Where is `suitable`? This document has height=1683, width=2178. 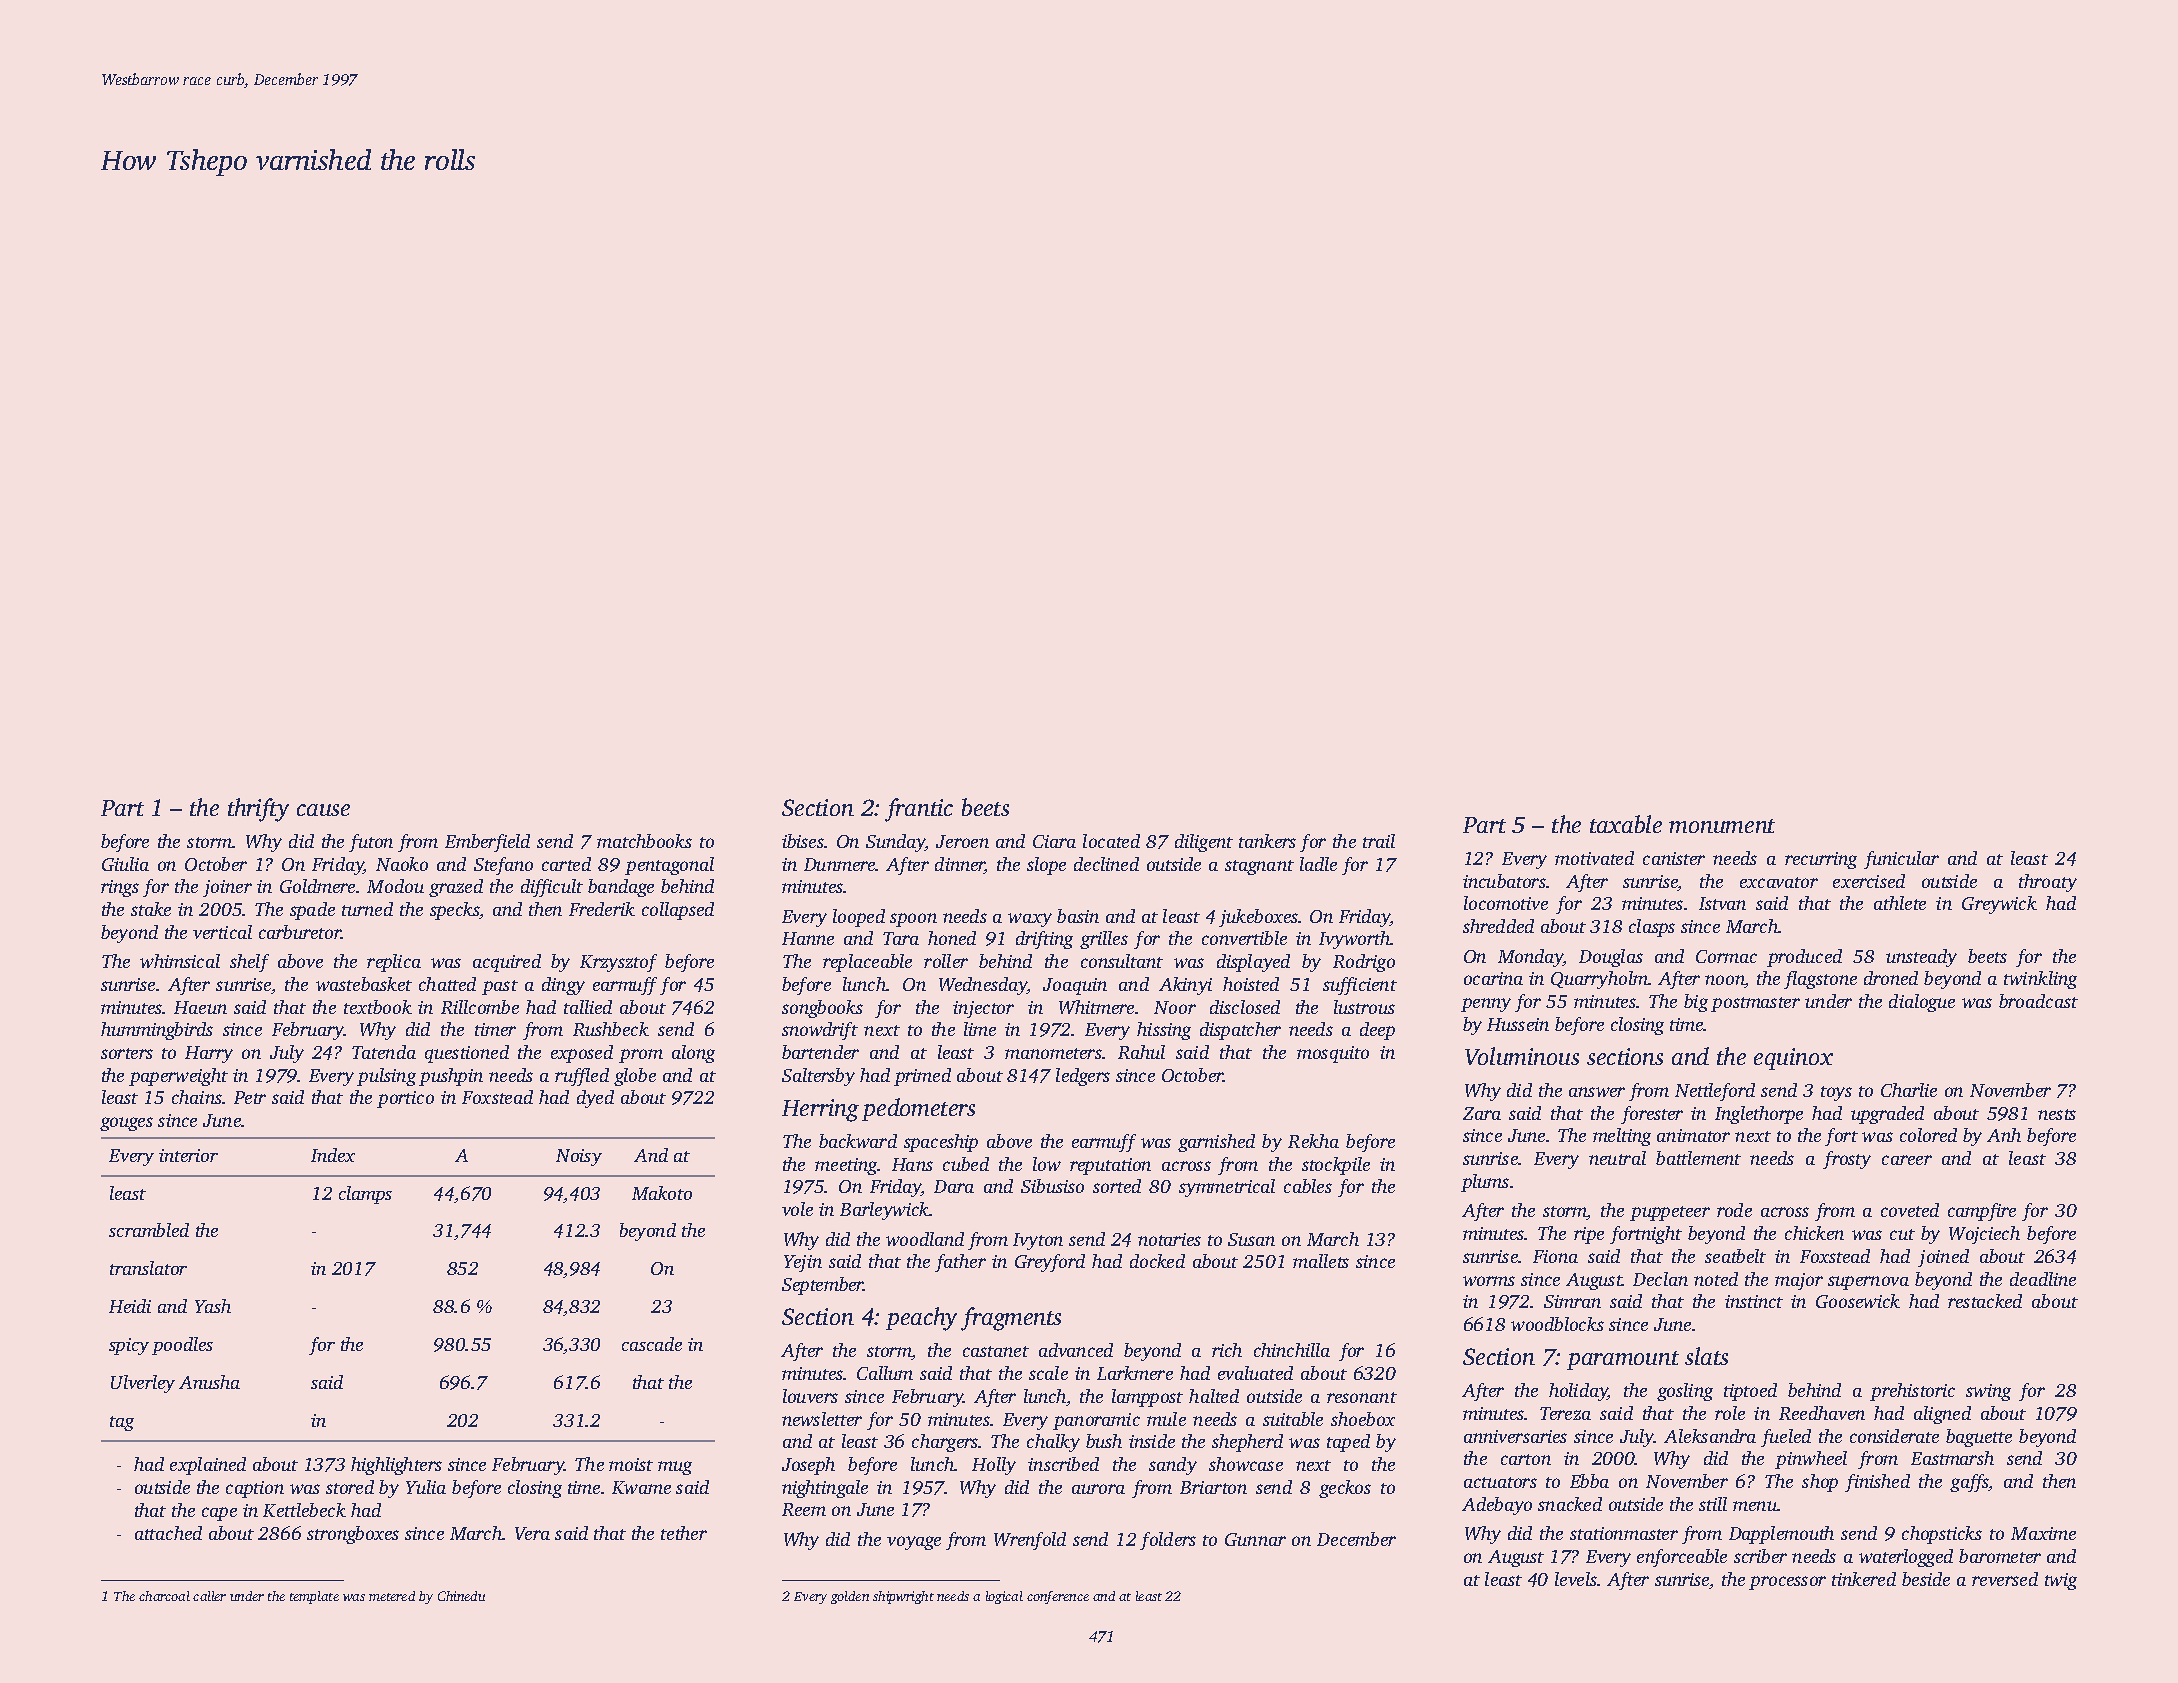
suitable is located at coordinates (1293, 1419).
